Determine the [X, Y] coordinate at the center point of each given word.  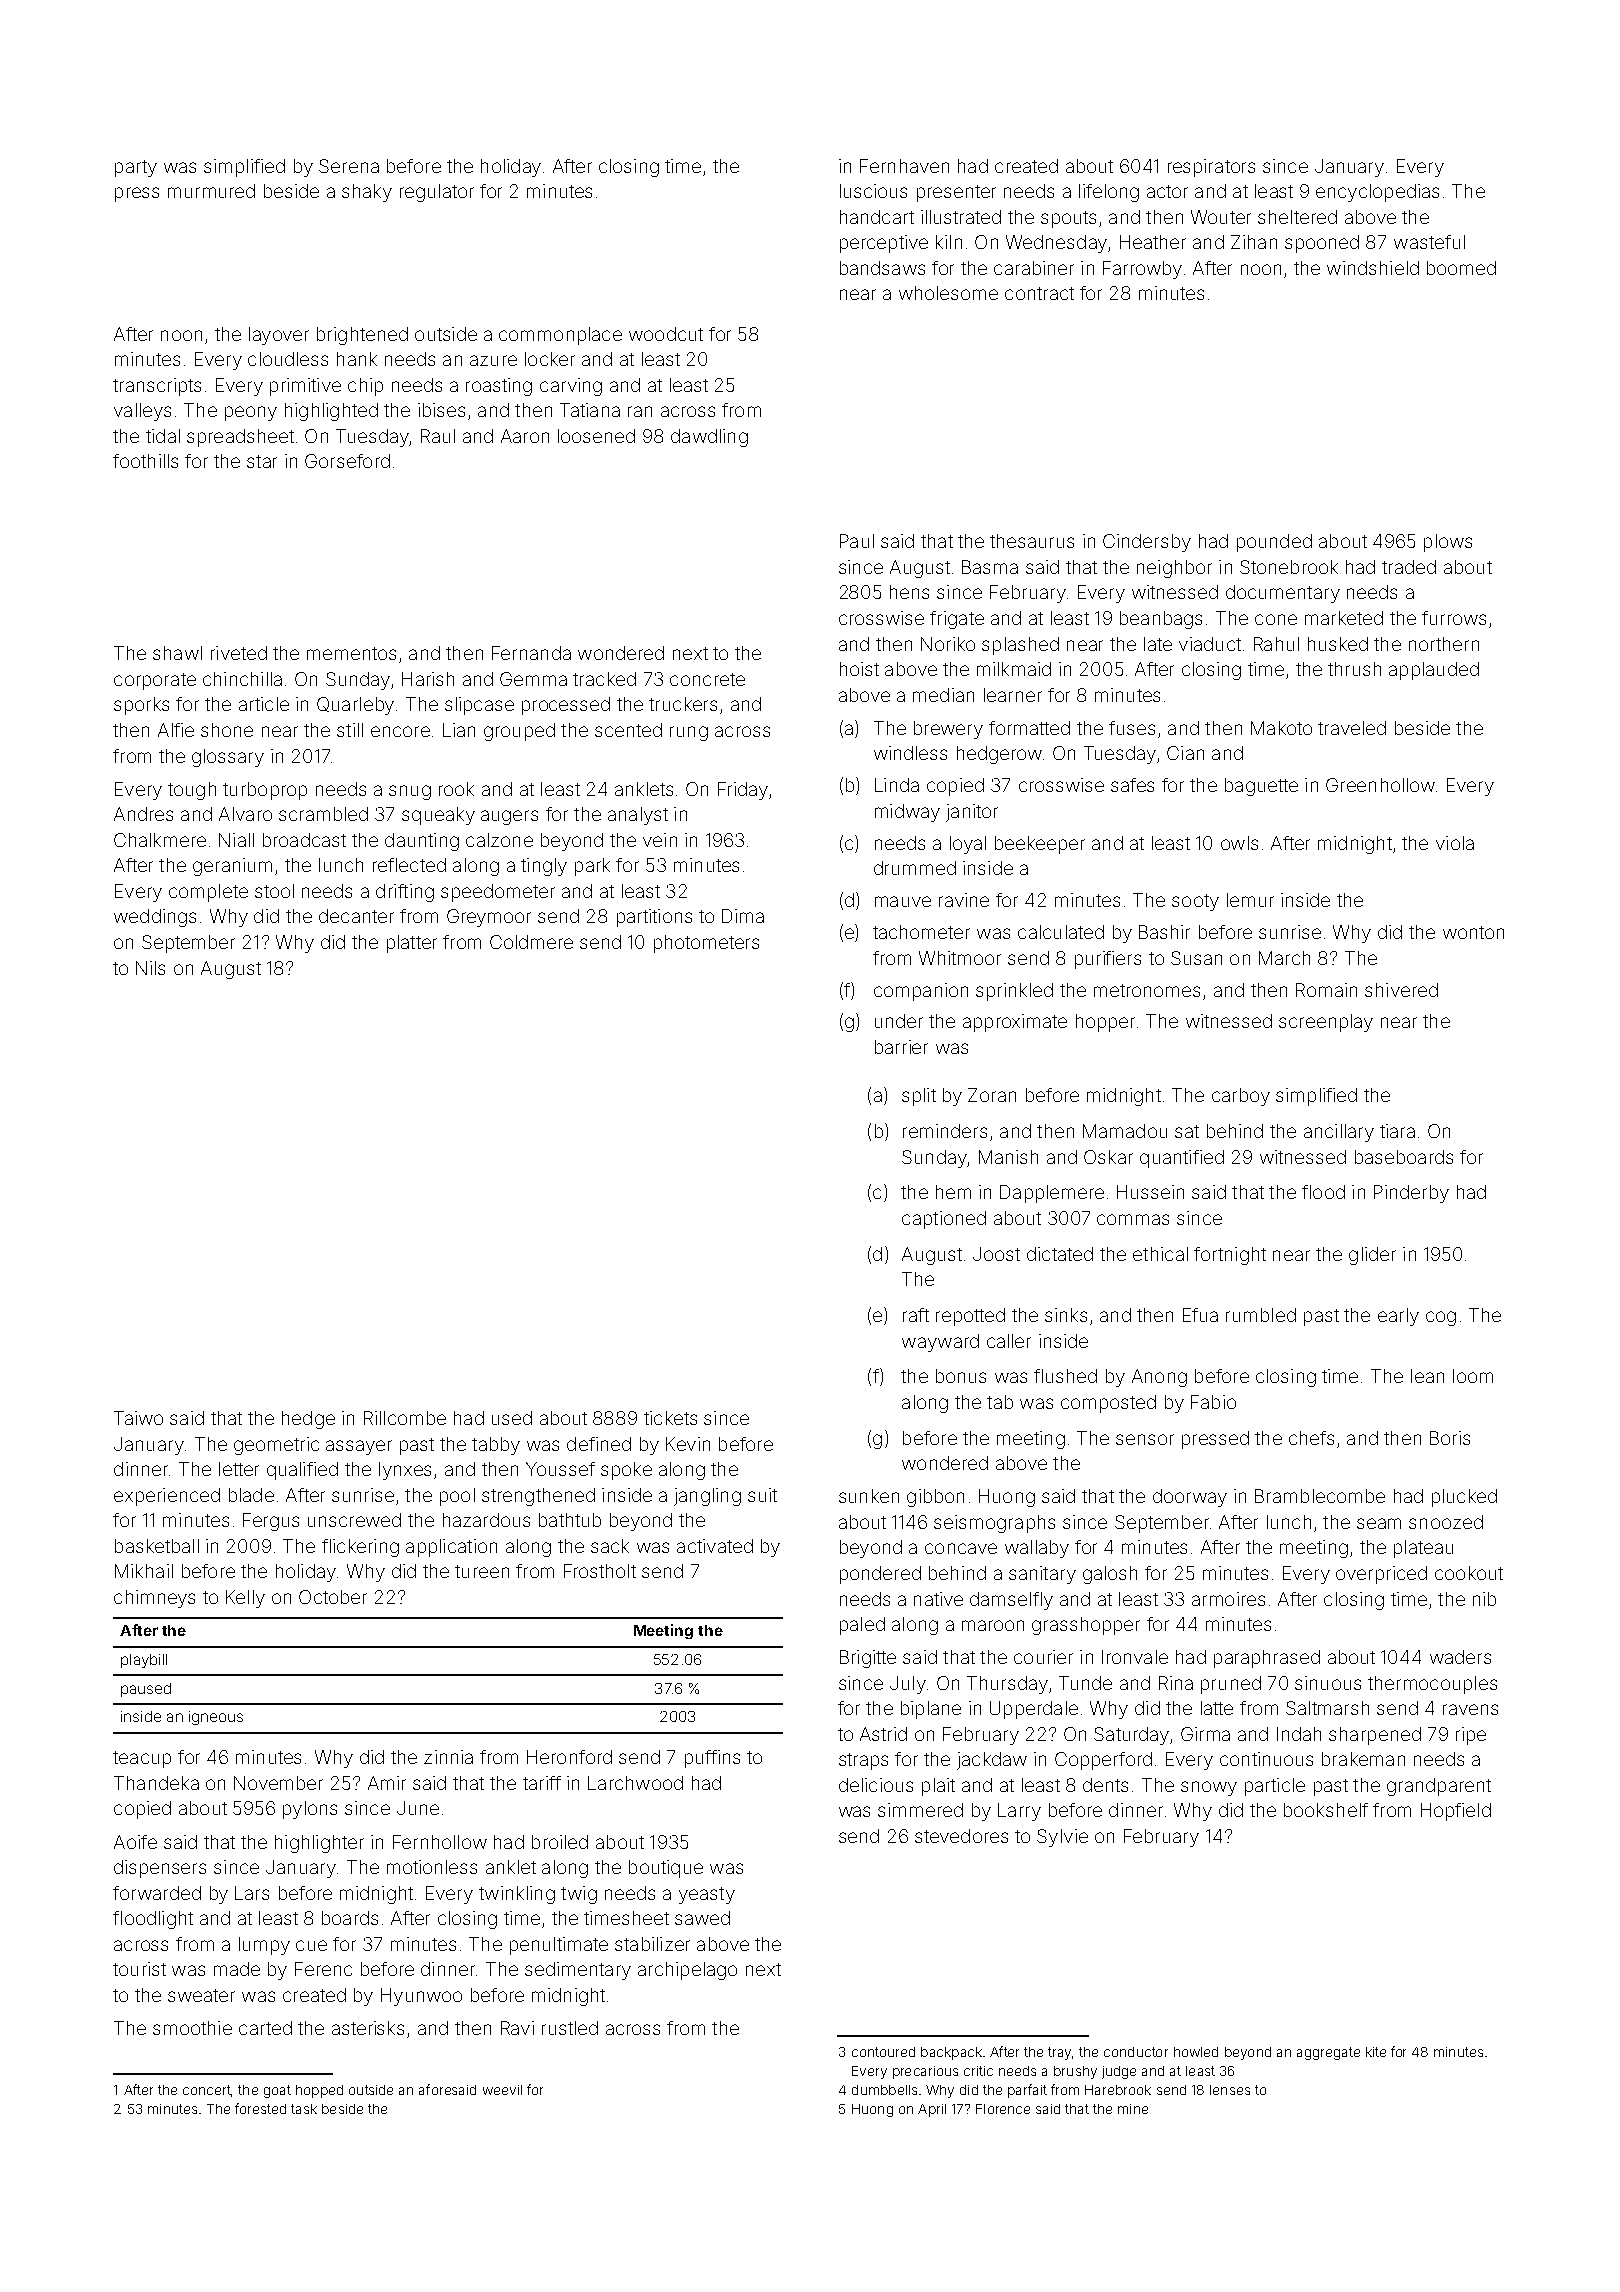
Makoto [1281, 728]
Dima [743, 916]
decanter [356, 916]
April [932, 2110]
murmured [211, 191]
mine [1133, 2109]
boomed [1461, 268]
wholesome [948, 293]
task [304, 2109]
